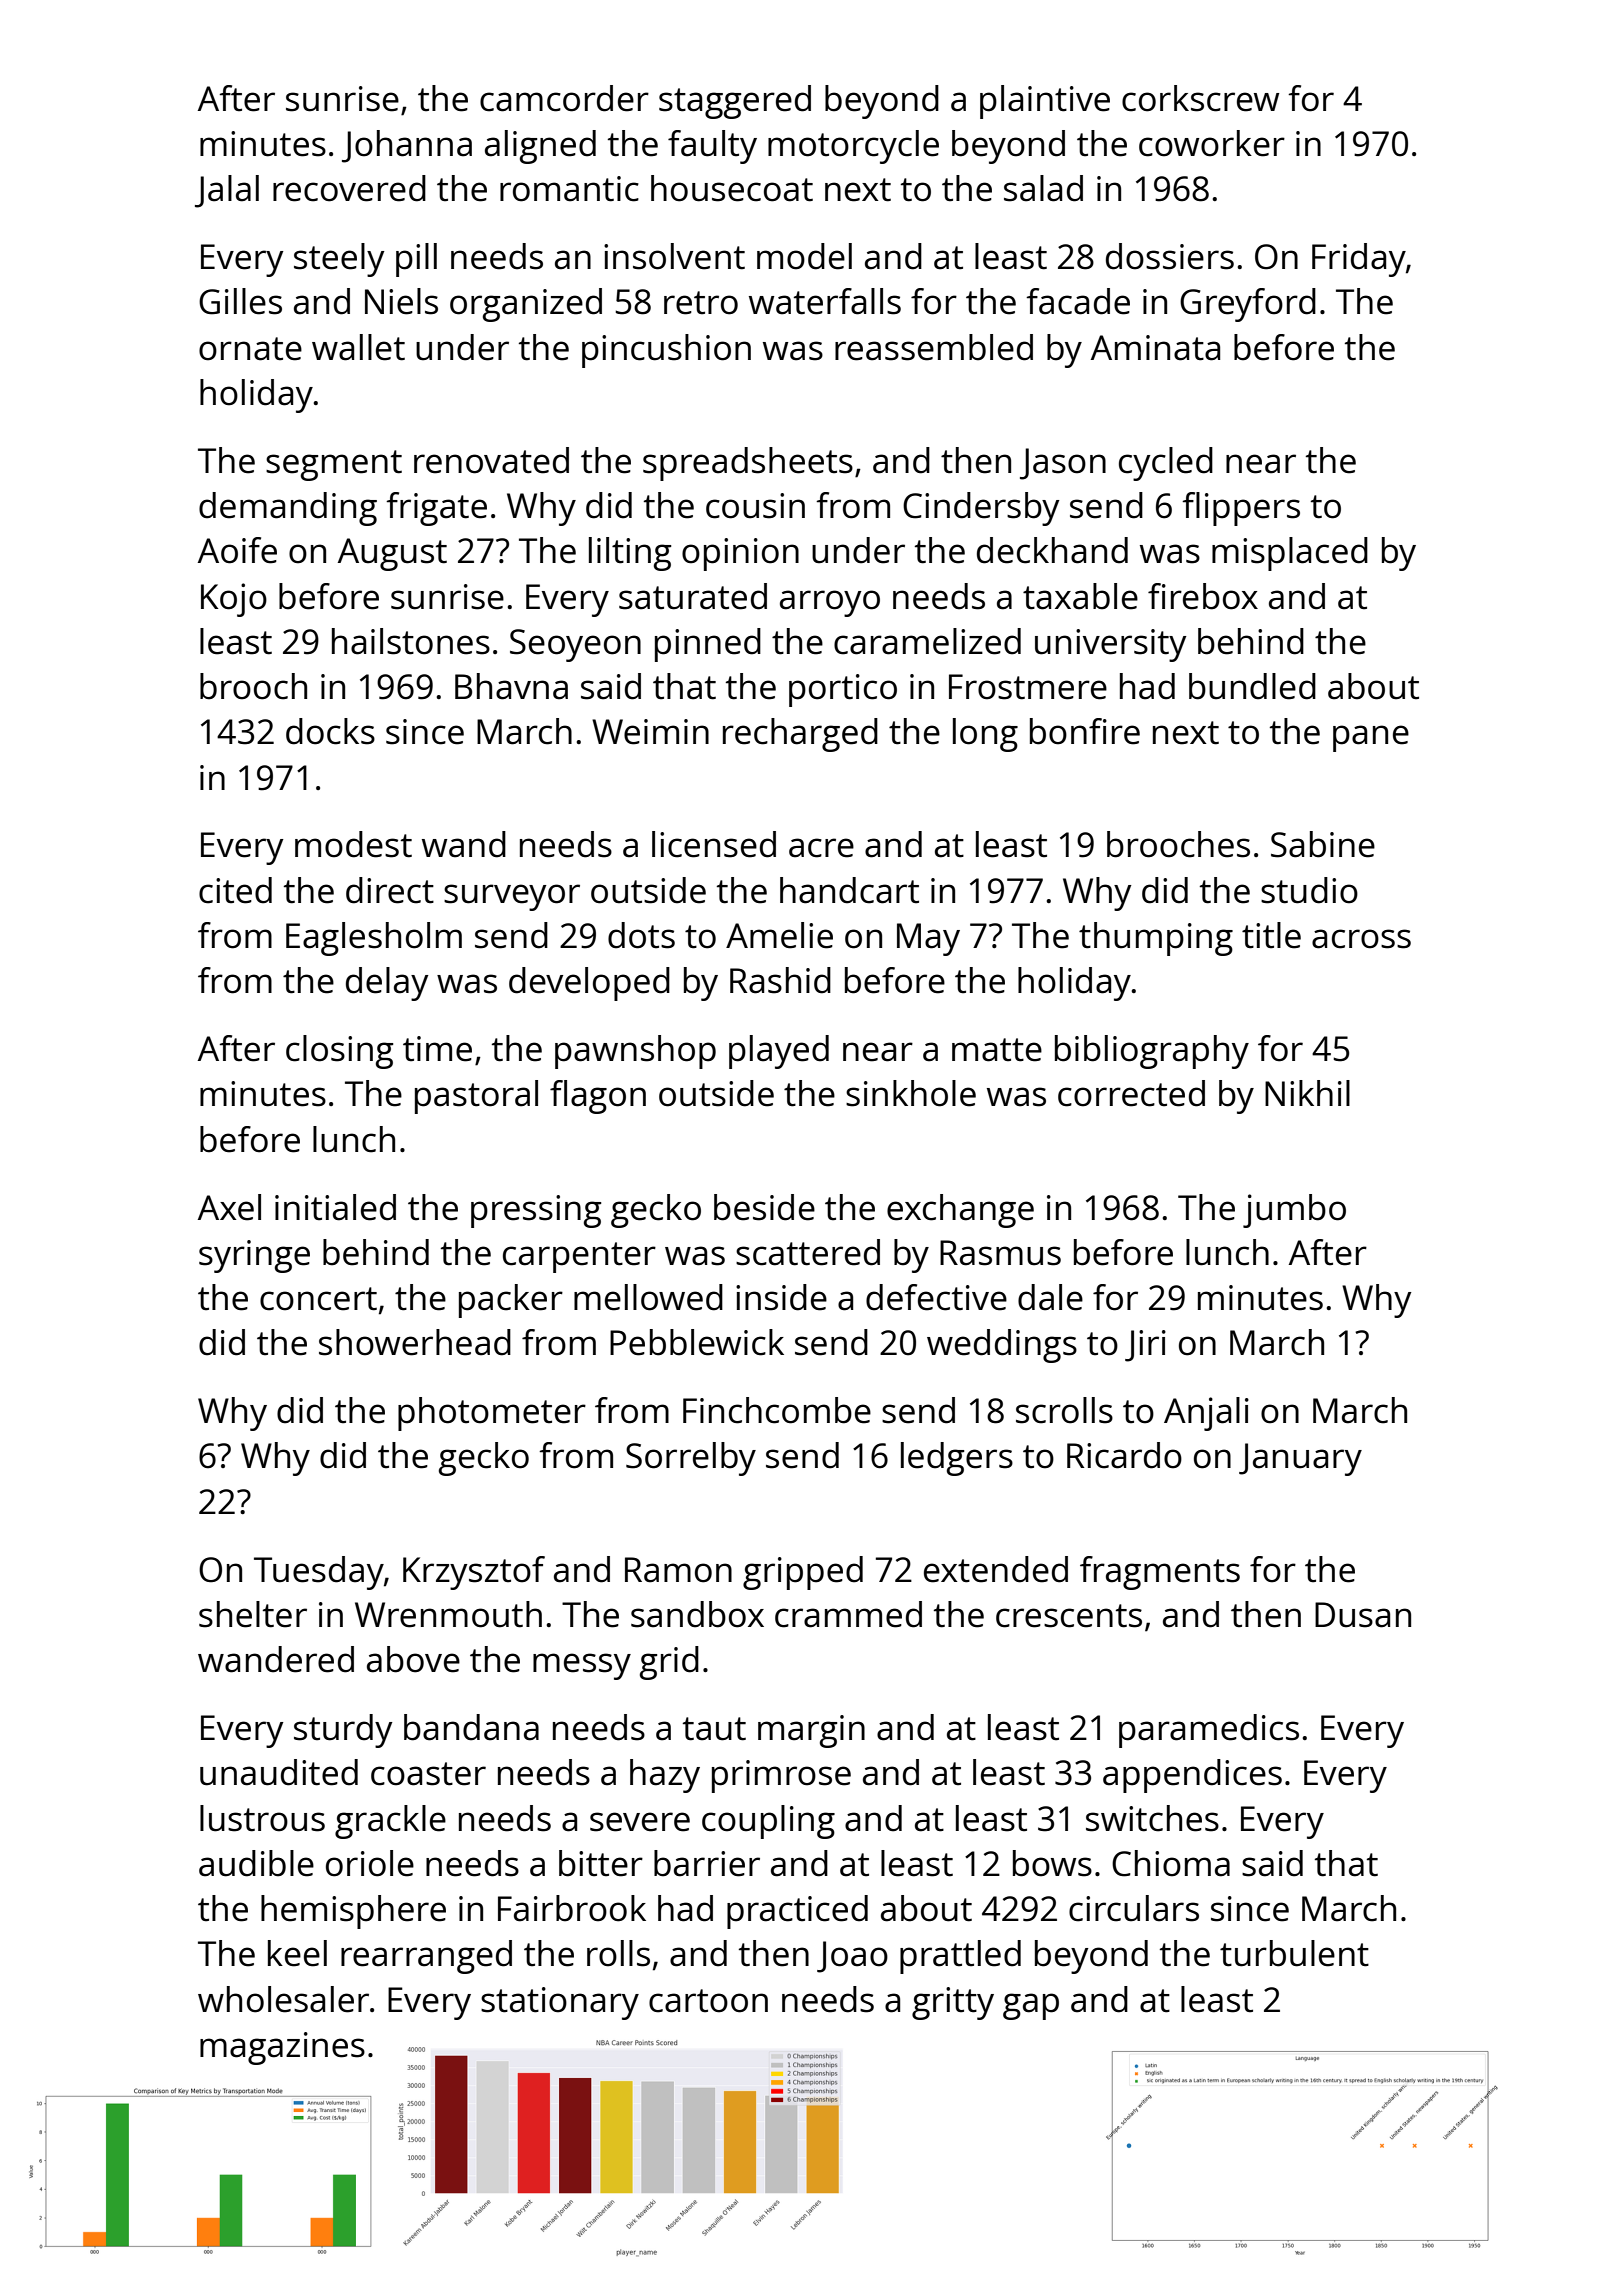 The image size is (1620, 2292). What do you see at coordinates (330, 731) in the page?
I see `docks` at bounding box center [330, 731].
